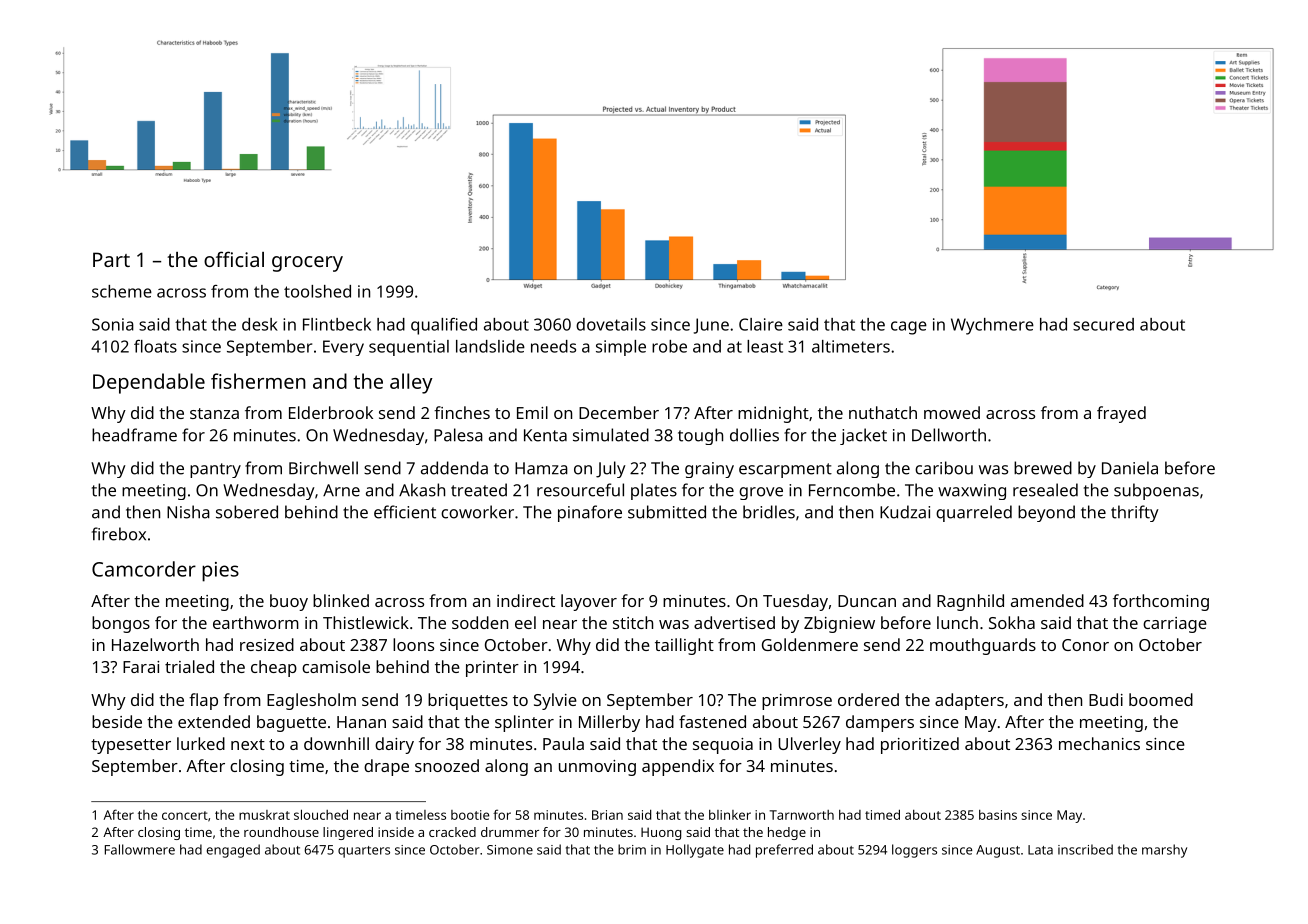 The height and width of the screenshot is (924, 1308). What do you see at coordinates (1103, 324) in the screenshot?
I see `secured` at bounding box center [1103, 324].
